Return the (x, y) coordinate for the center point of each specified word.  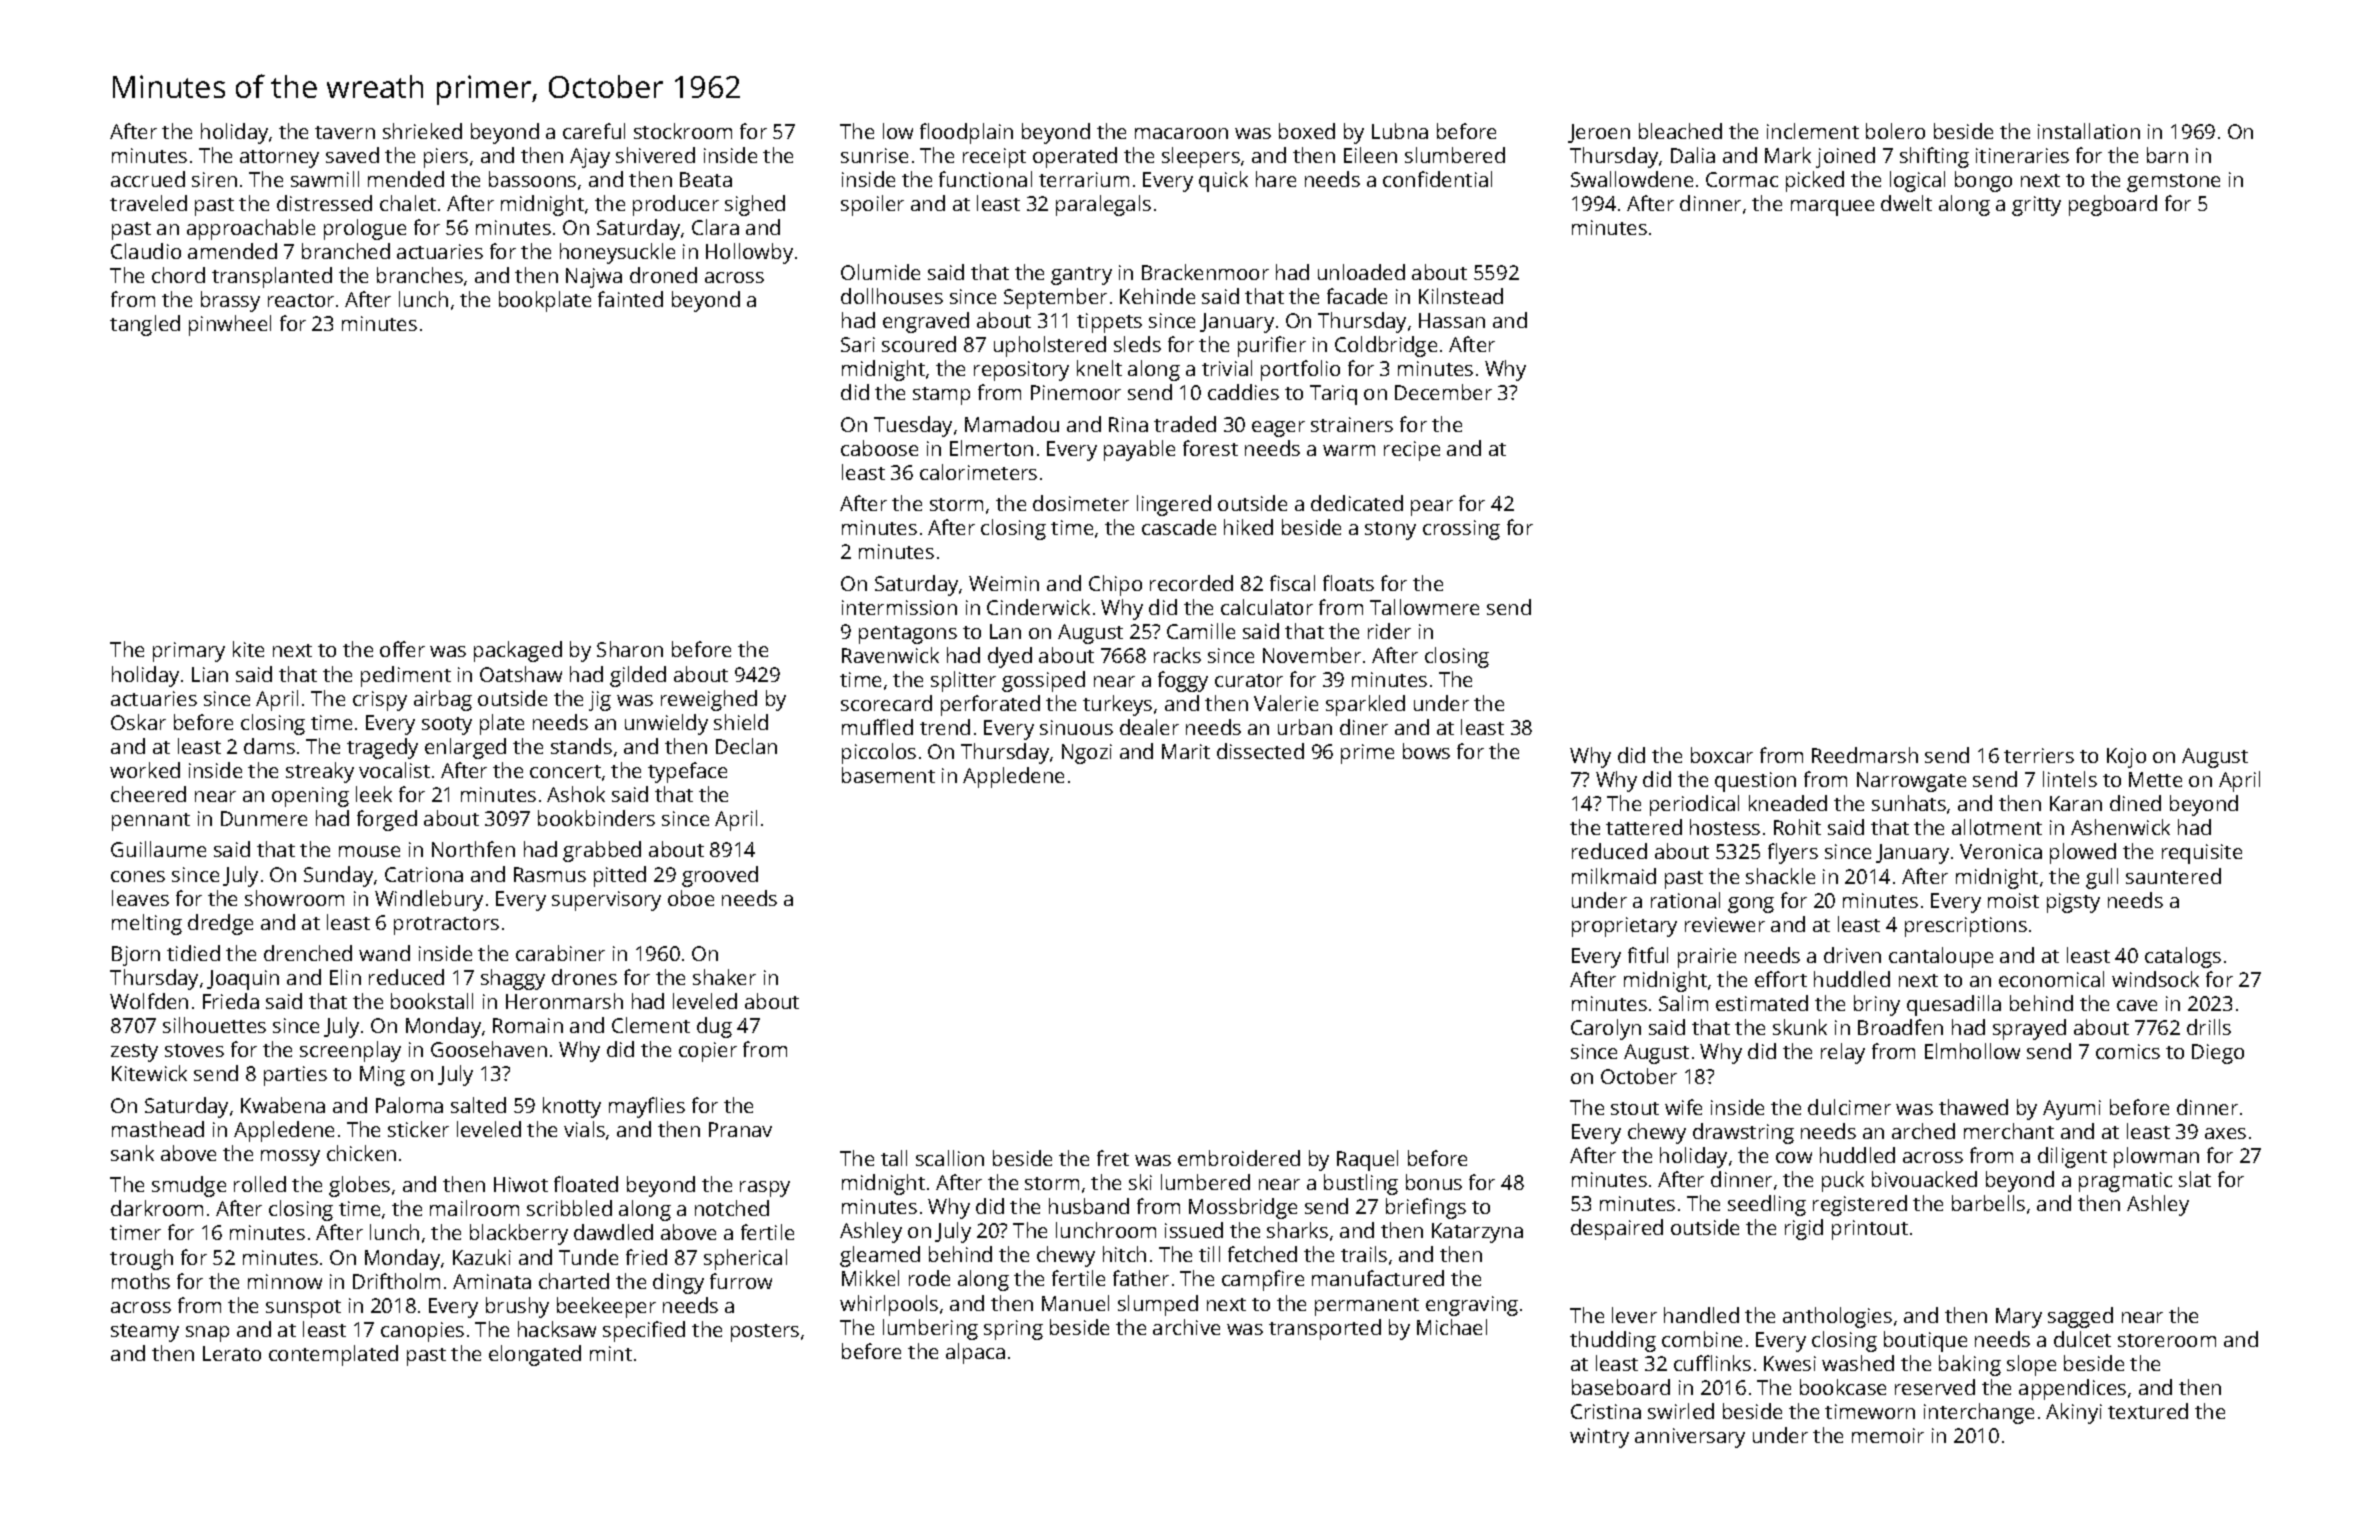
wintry (1599, 1438)
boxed (1307, 131)
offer (402, 649)
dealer (1149, 727)
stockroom (683, 131)
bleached (1680, 131)
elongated (535, 1355)
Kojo (2126, 758)
